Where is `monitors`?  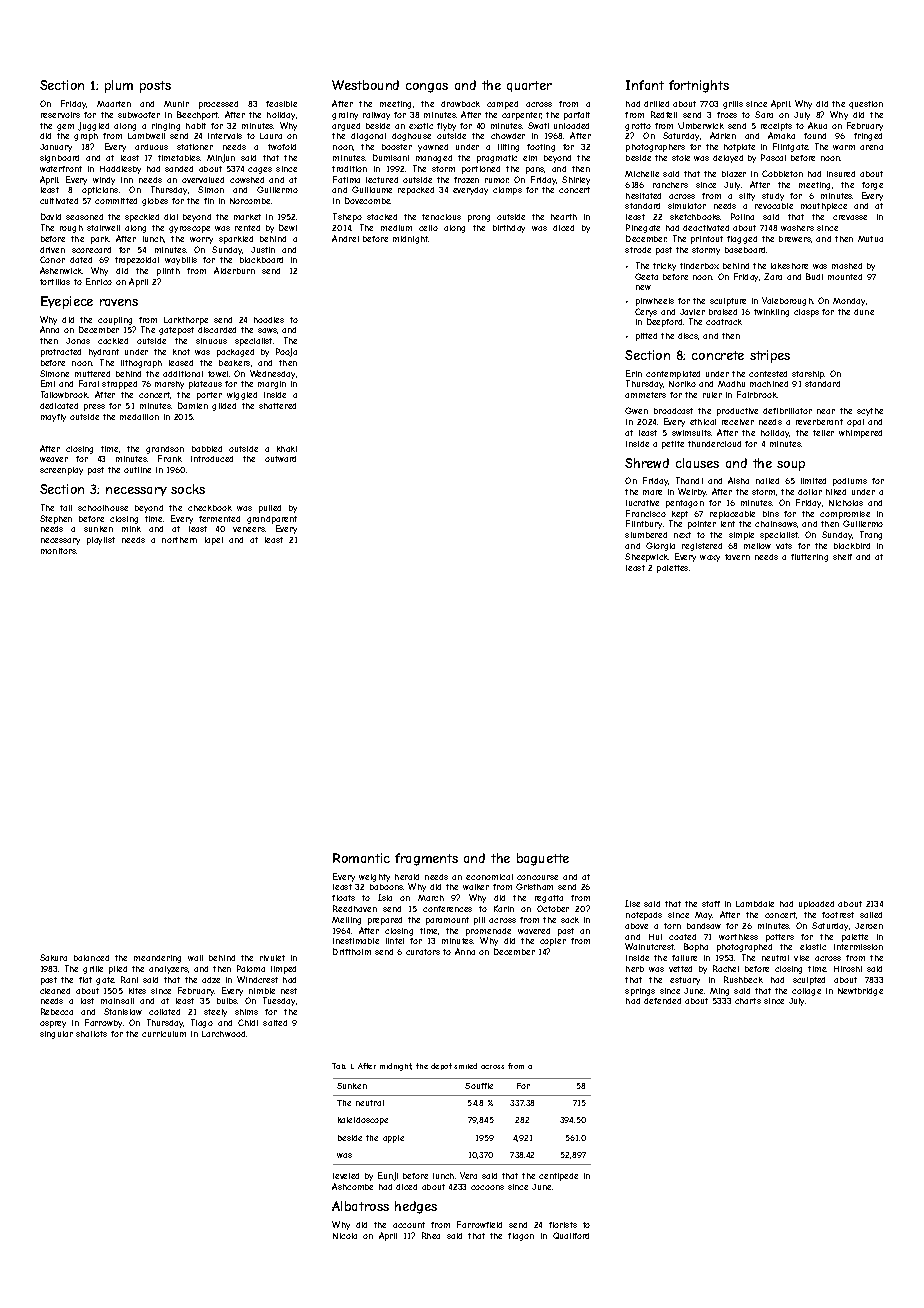 monitors is located at coordinates (58, 551).
